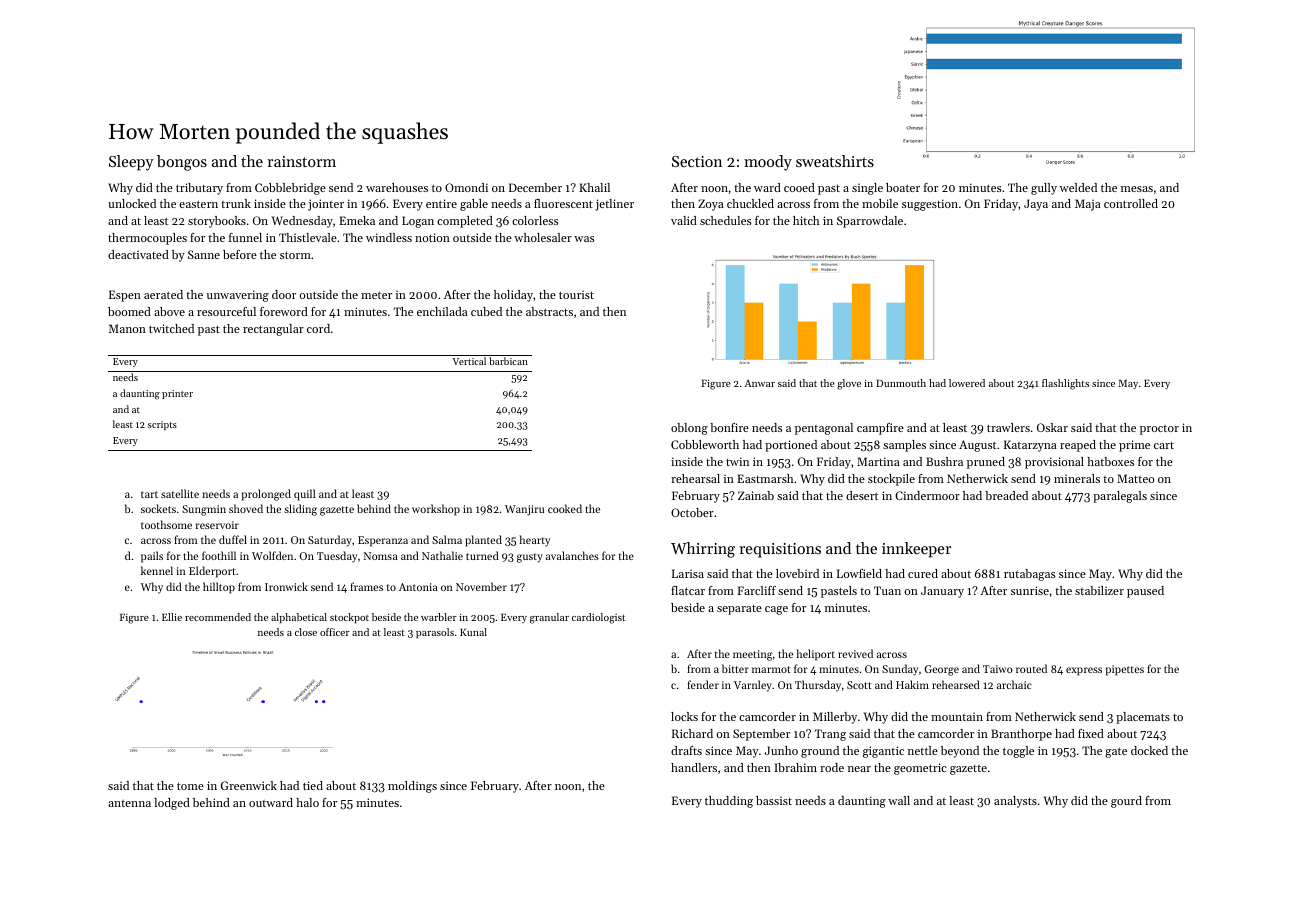  I want to click on halo, so click(307, 802).
